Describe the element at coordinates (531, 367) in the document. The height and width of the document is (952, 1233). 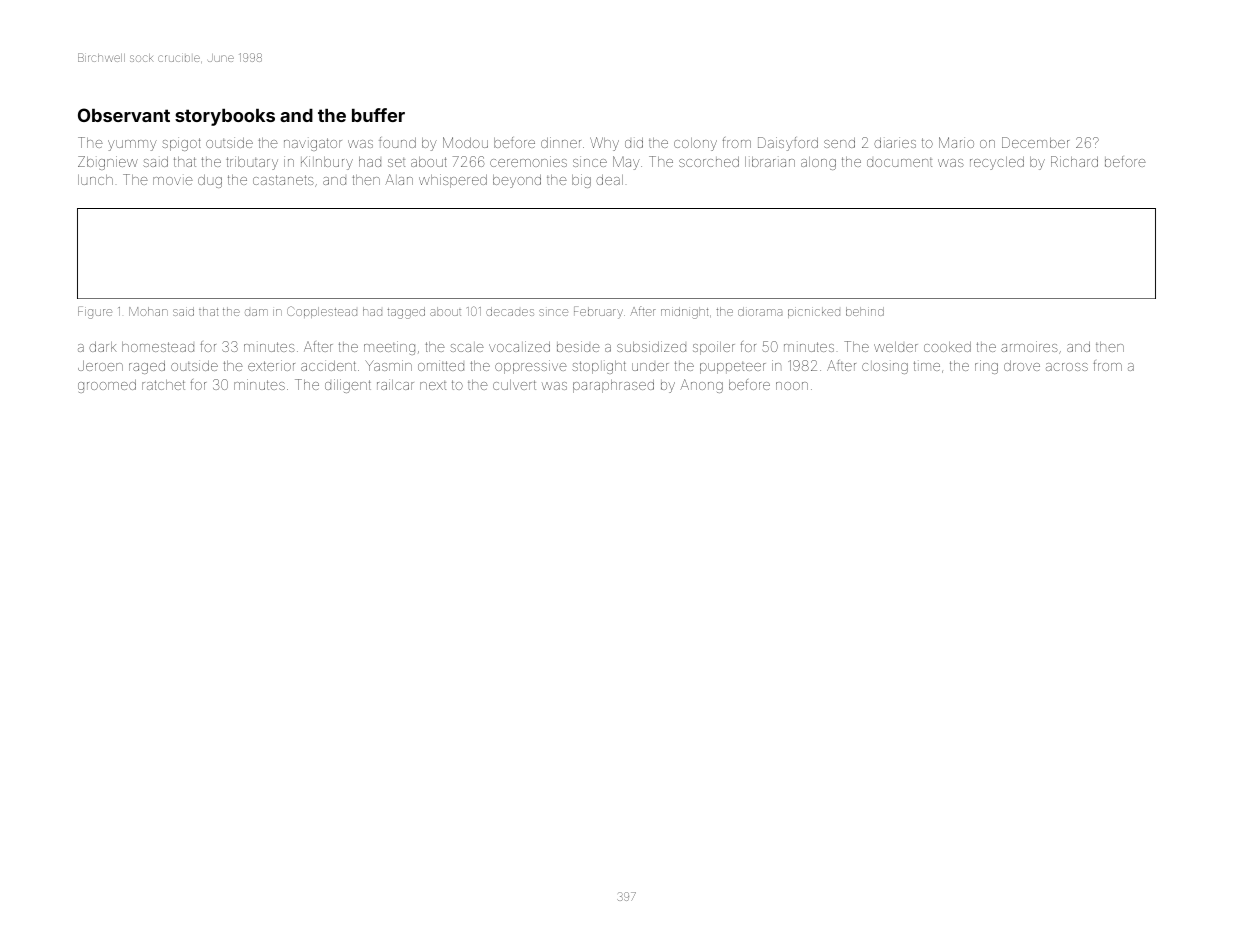
I see `oppressive` at that location.
